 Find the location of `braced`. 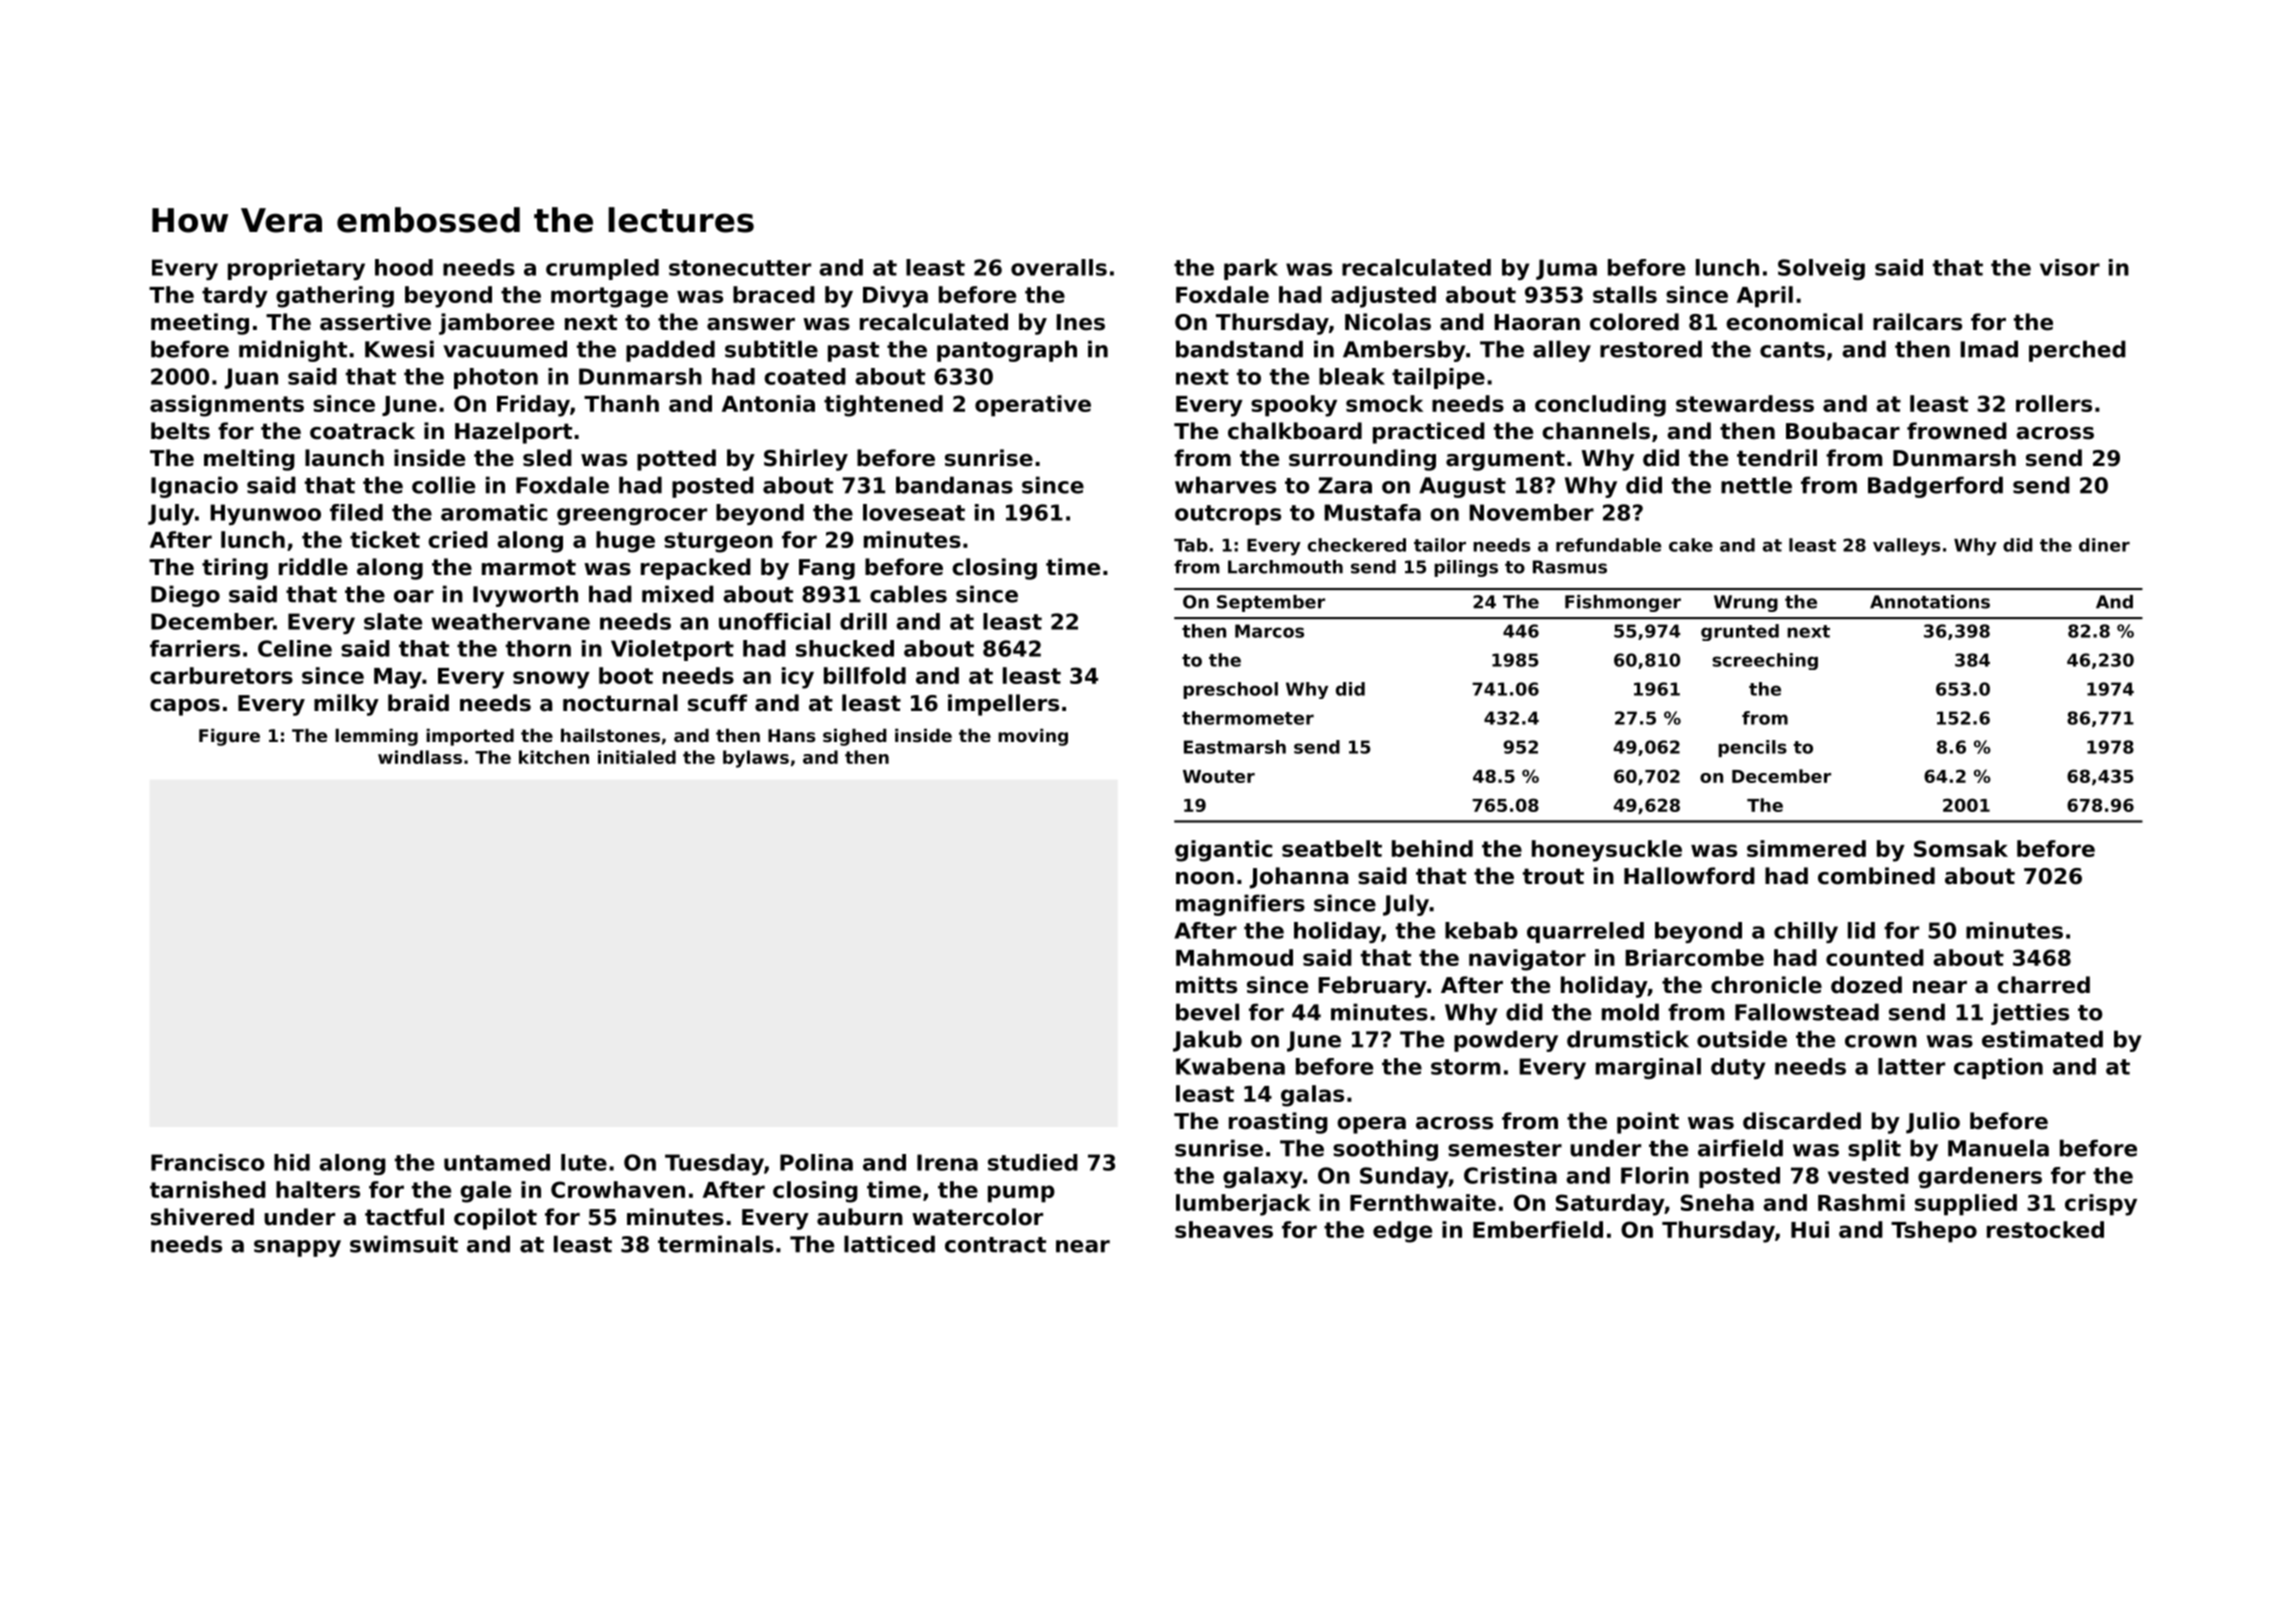

braced is located at coordinates (774, 294).
